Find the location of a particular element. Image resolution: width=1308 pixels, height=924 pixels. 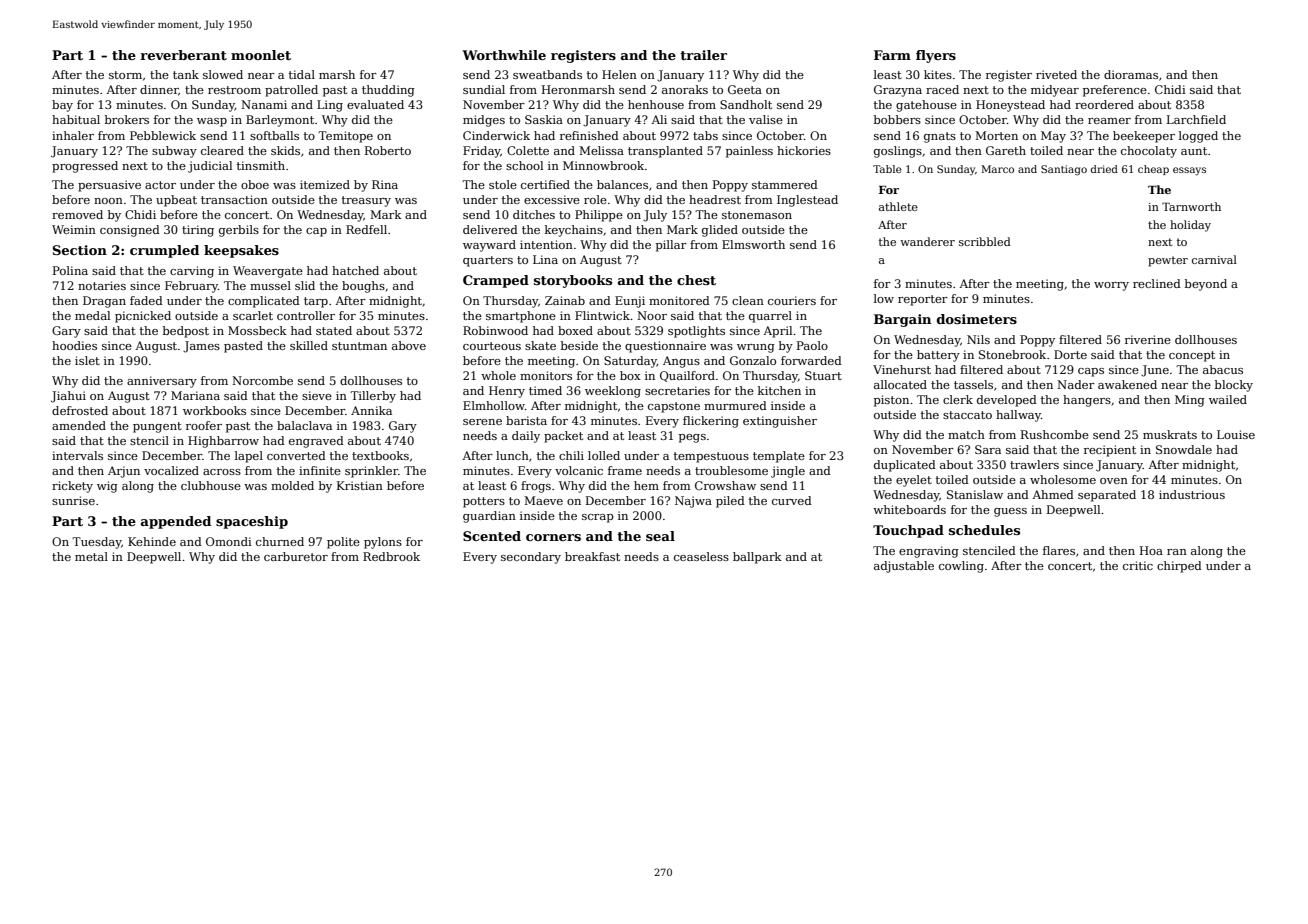

carburetor is located at coordinates (296, 556).
